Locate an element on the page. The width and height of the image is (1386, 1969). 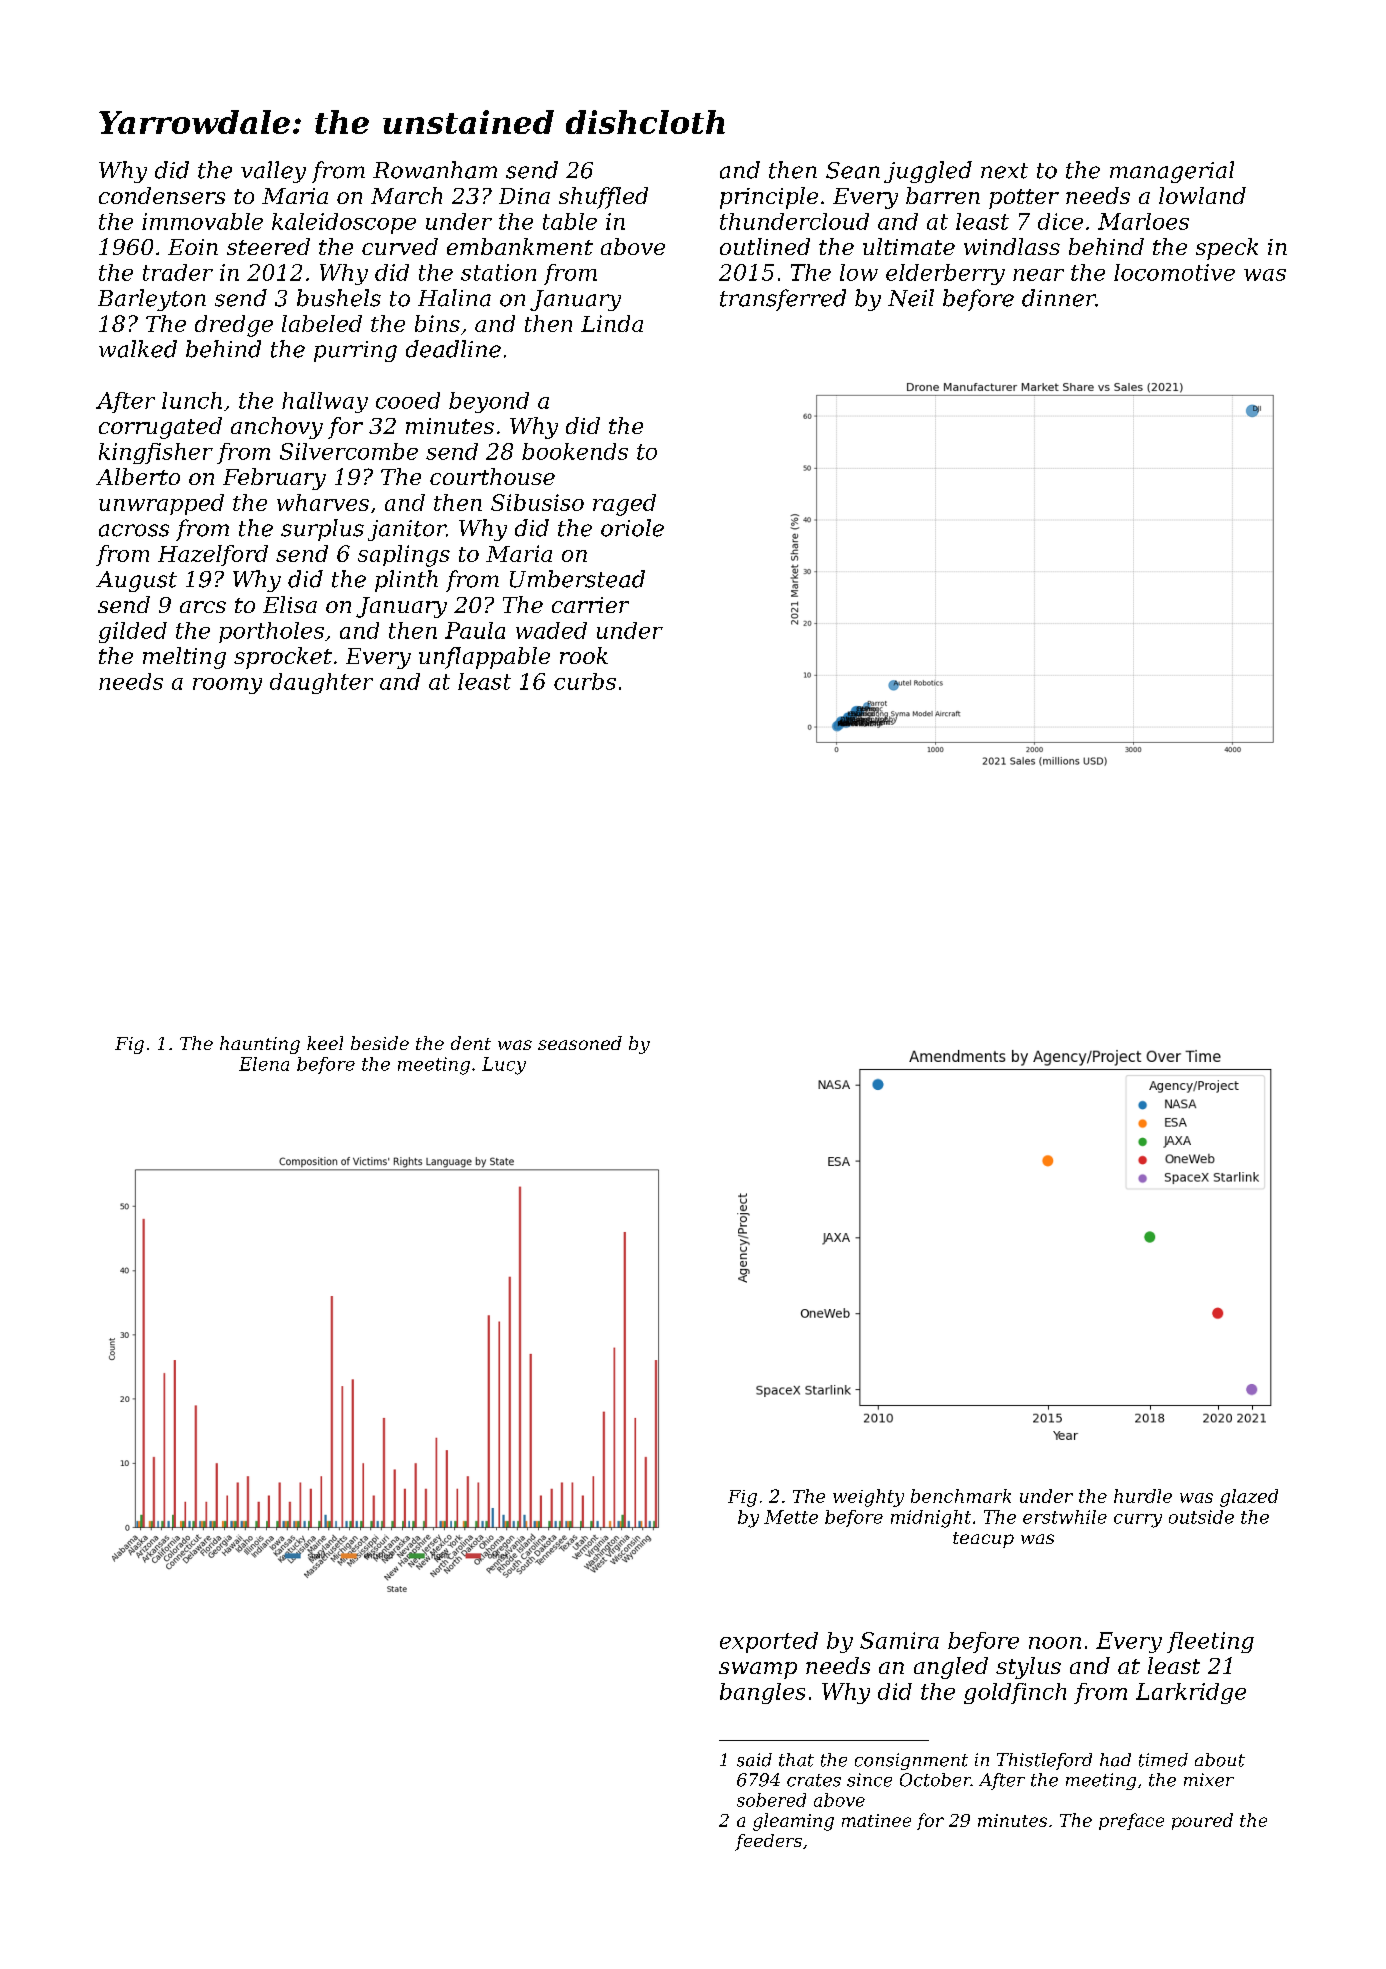
outlined is located at coordinates (765, 246).
